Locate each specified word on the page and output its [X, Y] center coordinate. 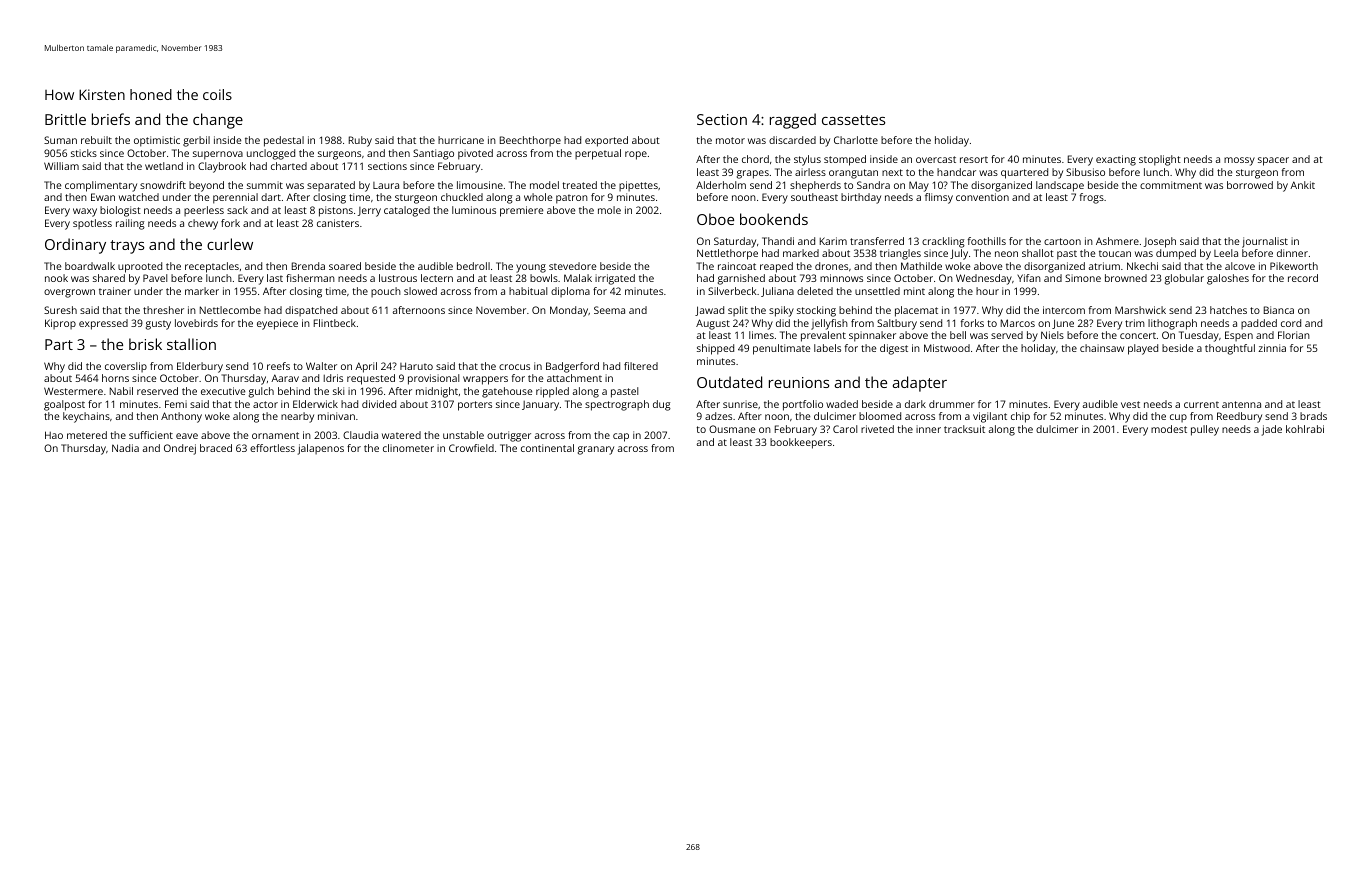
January [540, 406]
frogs [1092, 198]
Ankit [1302, 185]
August [713, 324]
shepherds [815, 186]
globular [1184, 279]
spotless [92, 224]
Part [59, 344]
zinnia [1272, 348]
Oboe [715, 219]
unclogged [271, 154]
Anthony [181, 417]
